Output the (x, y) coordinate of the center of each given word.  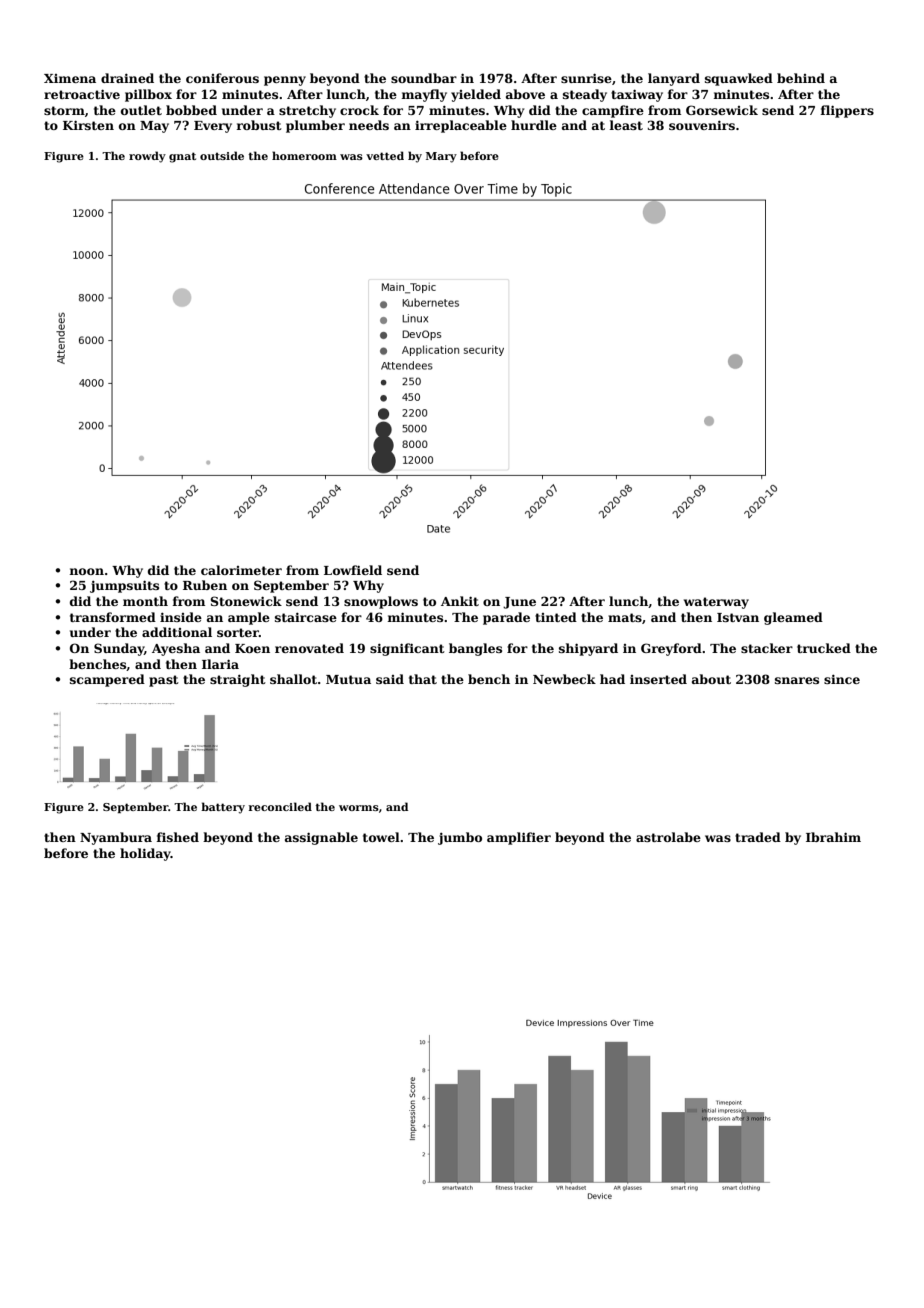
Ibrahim (833, 837)
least (626, 125)
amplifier (519, 838)
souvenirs (702, 125)
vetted (385, 155)
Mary (441, 157)
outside (222, 155)
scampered (107, 680)
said (390, 679)
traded (758, 837)
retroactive (82, 94)
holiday (145, 854)
